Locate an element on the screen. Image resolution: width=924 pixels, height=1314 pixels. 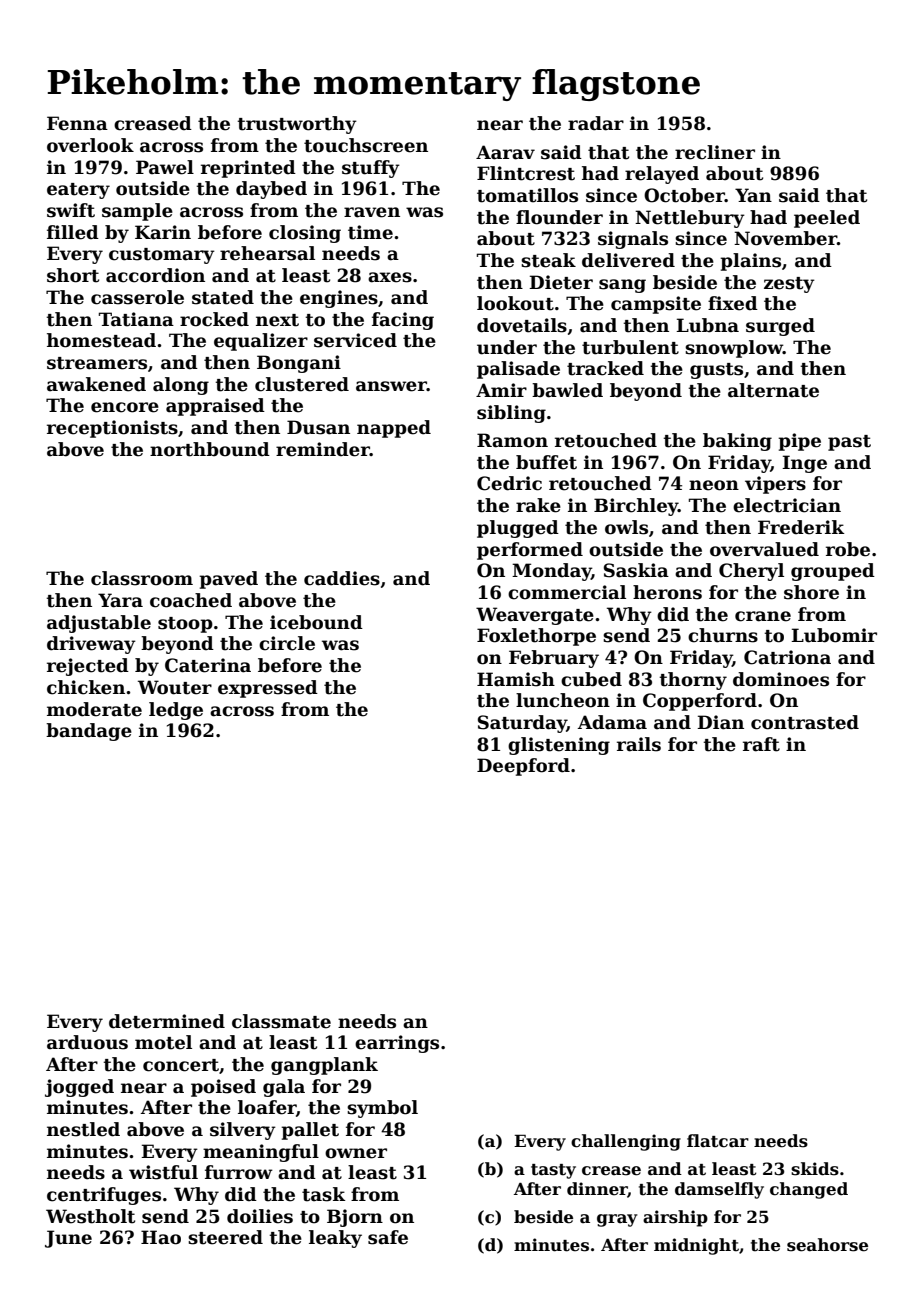
time is located at coordinates (370, 232).
